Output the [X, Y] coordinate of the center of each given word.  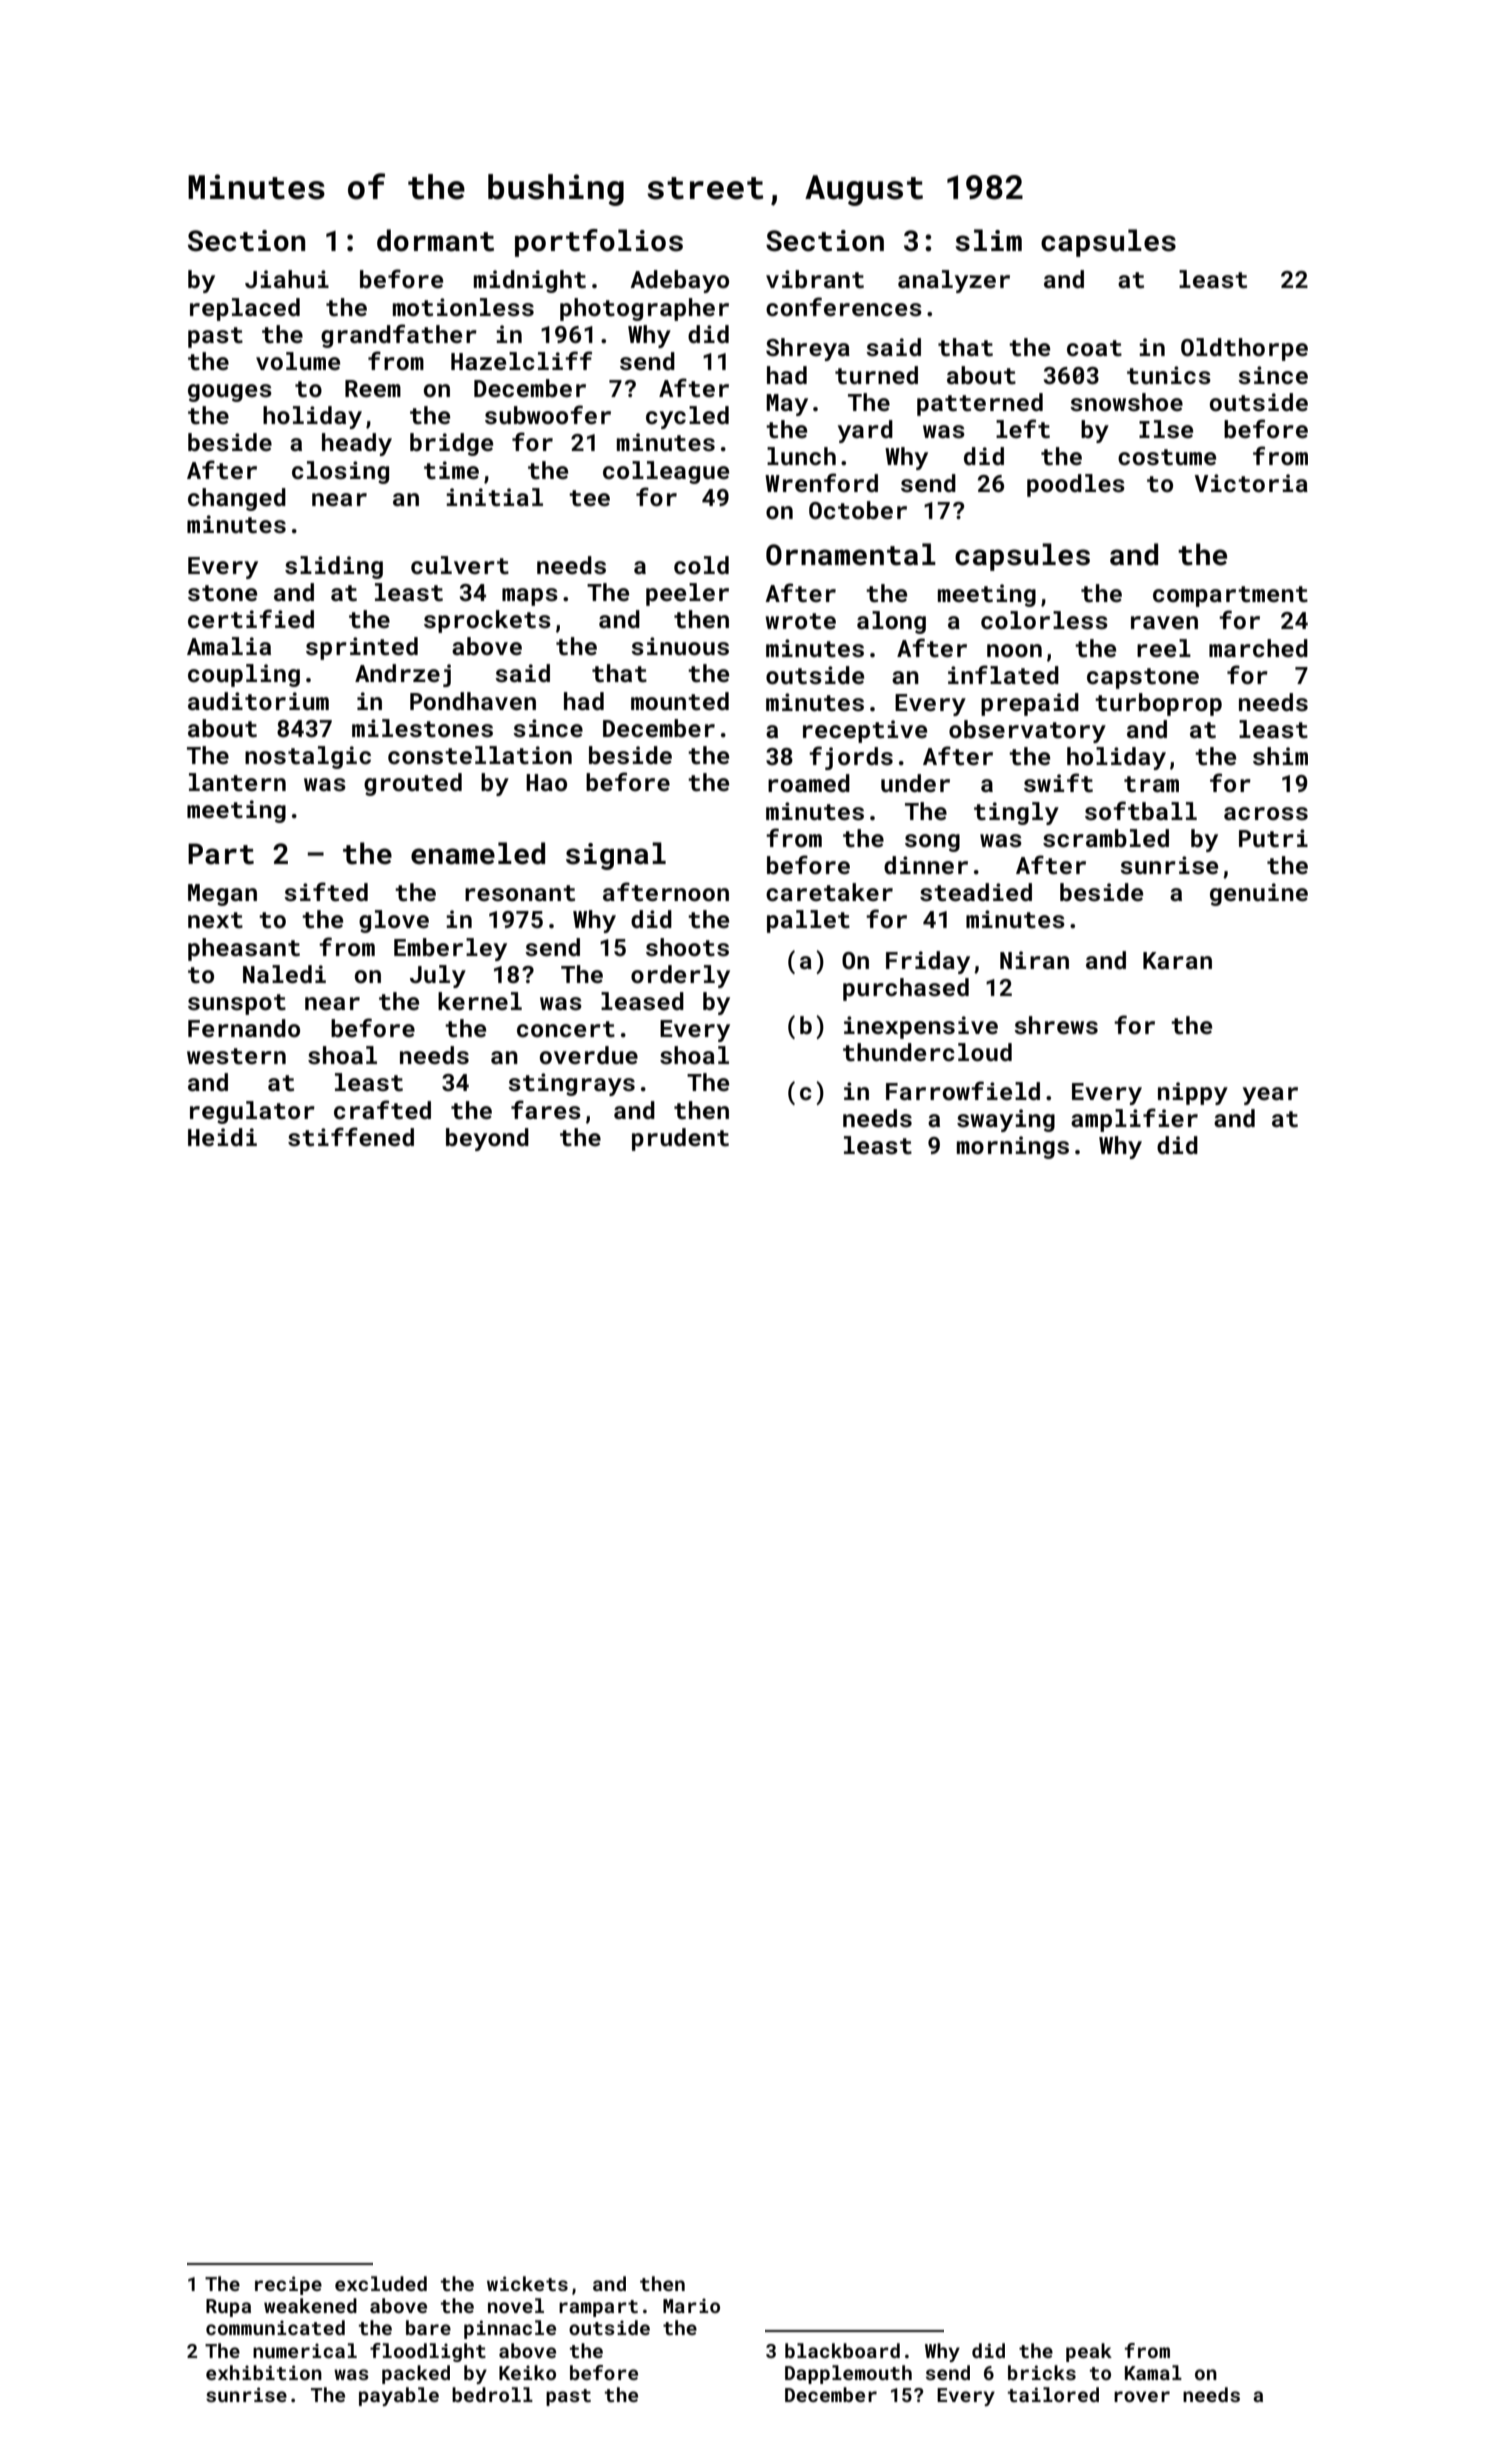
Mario [691, 2305]
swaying [1006, 1120]
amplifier [1134, 1120]
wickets [527, 2283]
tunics [1169, 375]
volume [298, 361]
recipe [288, 2285]
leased [642, 1001]
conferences [844, 307]
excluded [381, 2283]
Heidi [222, 1137]
